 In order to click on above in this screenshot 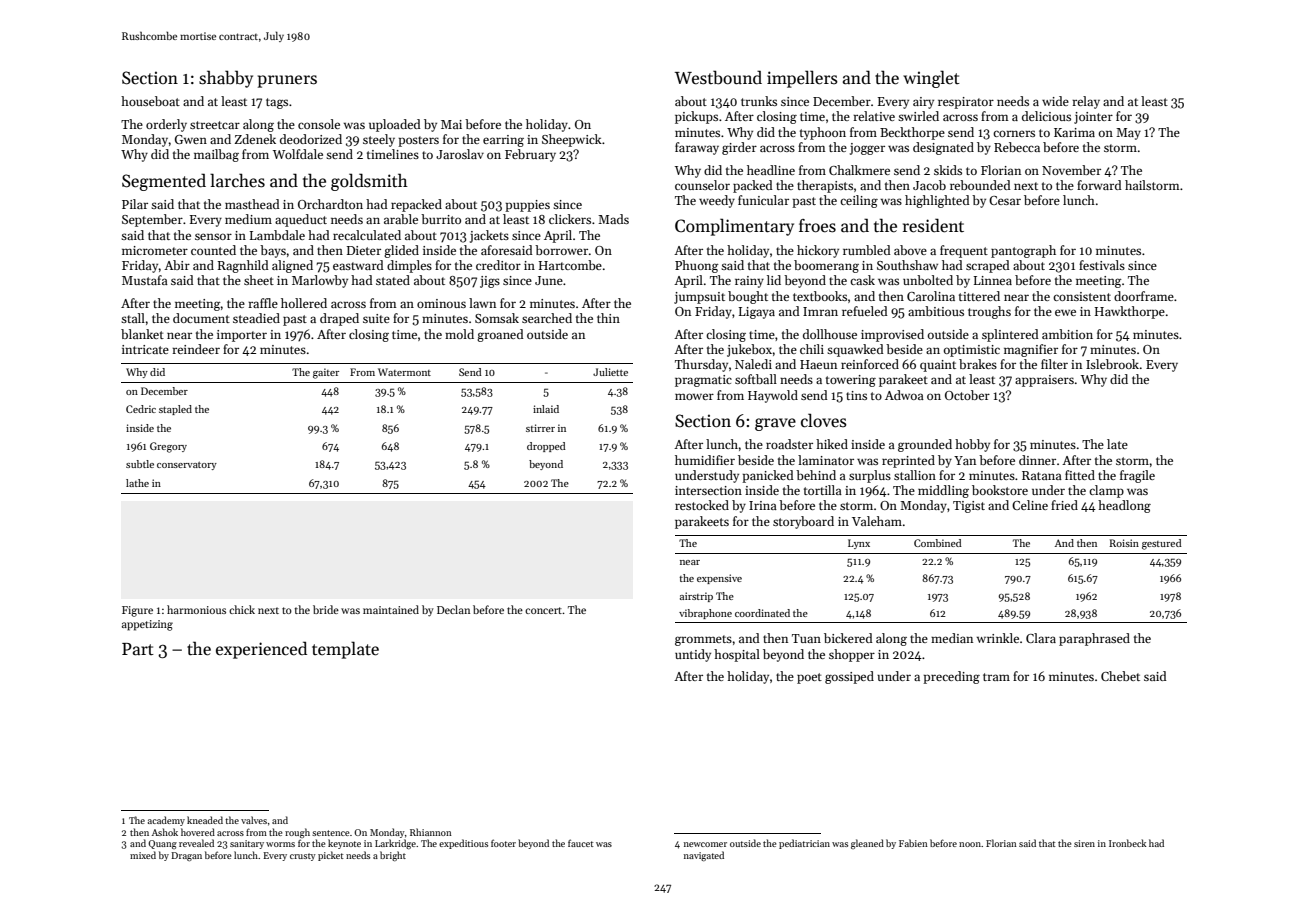, I will do `click(910, 250)`.
